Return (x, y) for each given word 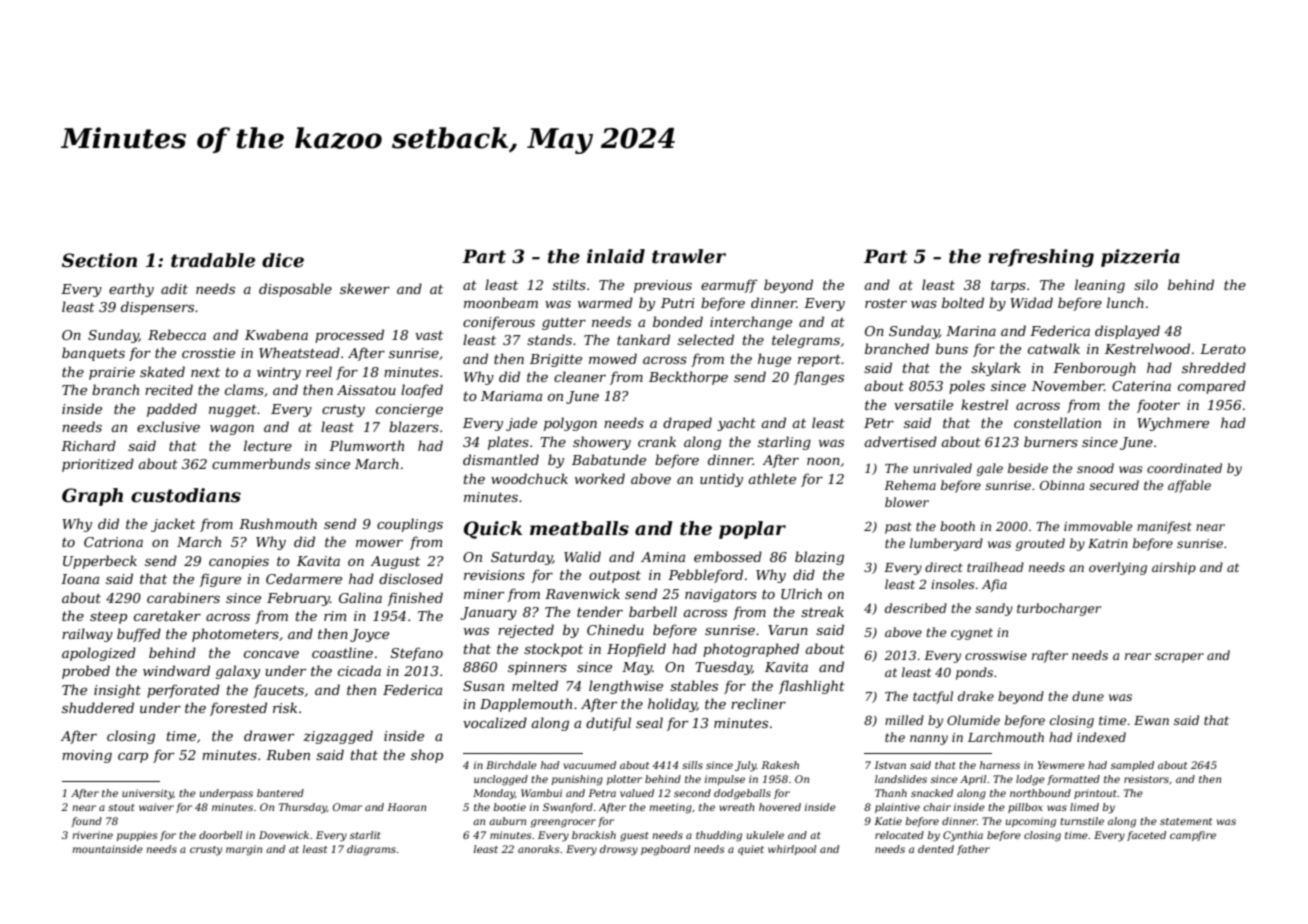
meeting (670, 808)
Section (99, 260)
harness (1000, 765)
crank (657, 441)
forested (238, 709)
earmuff (729, 286)
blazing (819, 558)
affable (1189, 486)
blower (907, 502)
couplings (410, 525)
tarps (1008, 287)
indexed (1101, 737)
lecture (268, 445)
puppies (137, 836)
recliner (758, 703)
